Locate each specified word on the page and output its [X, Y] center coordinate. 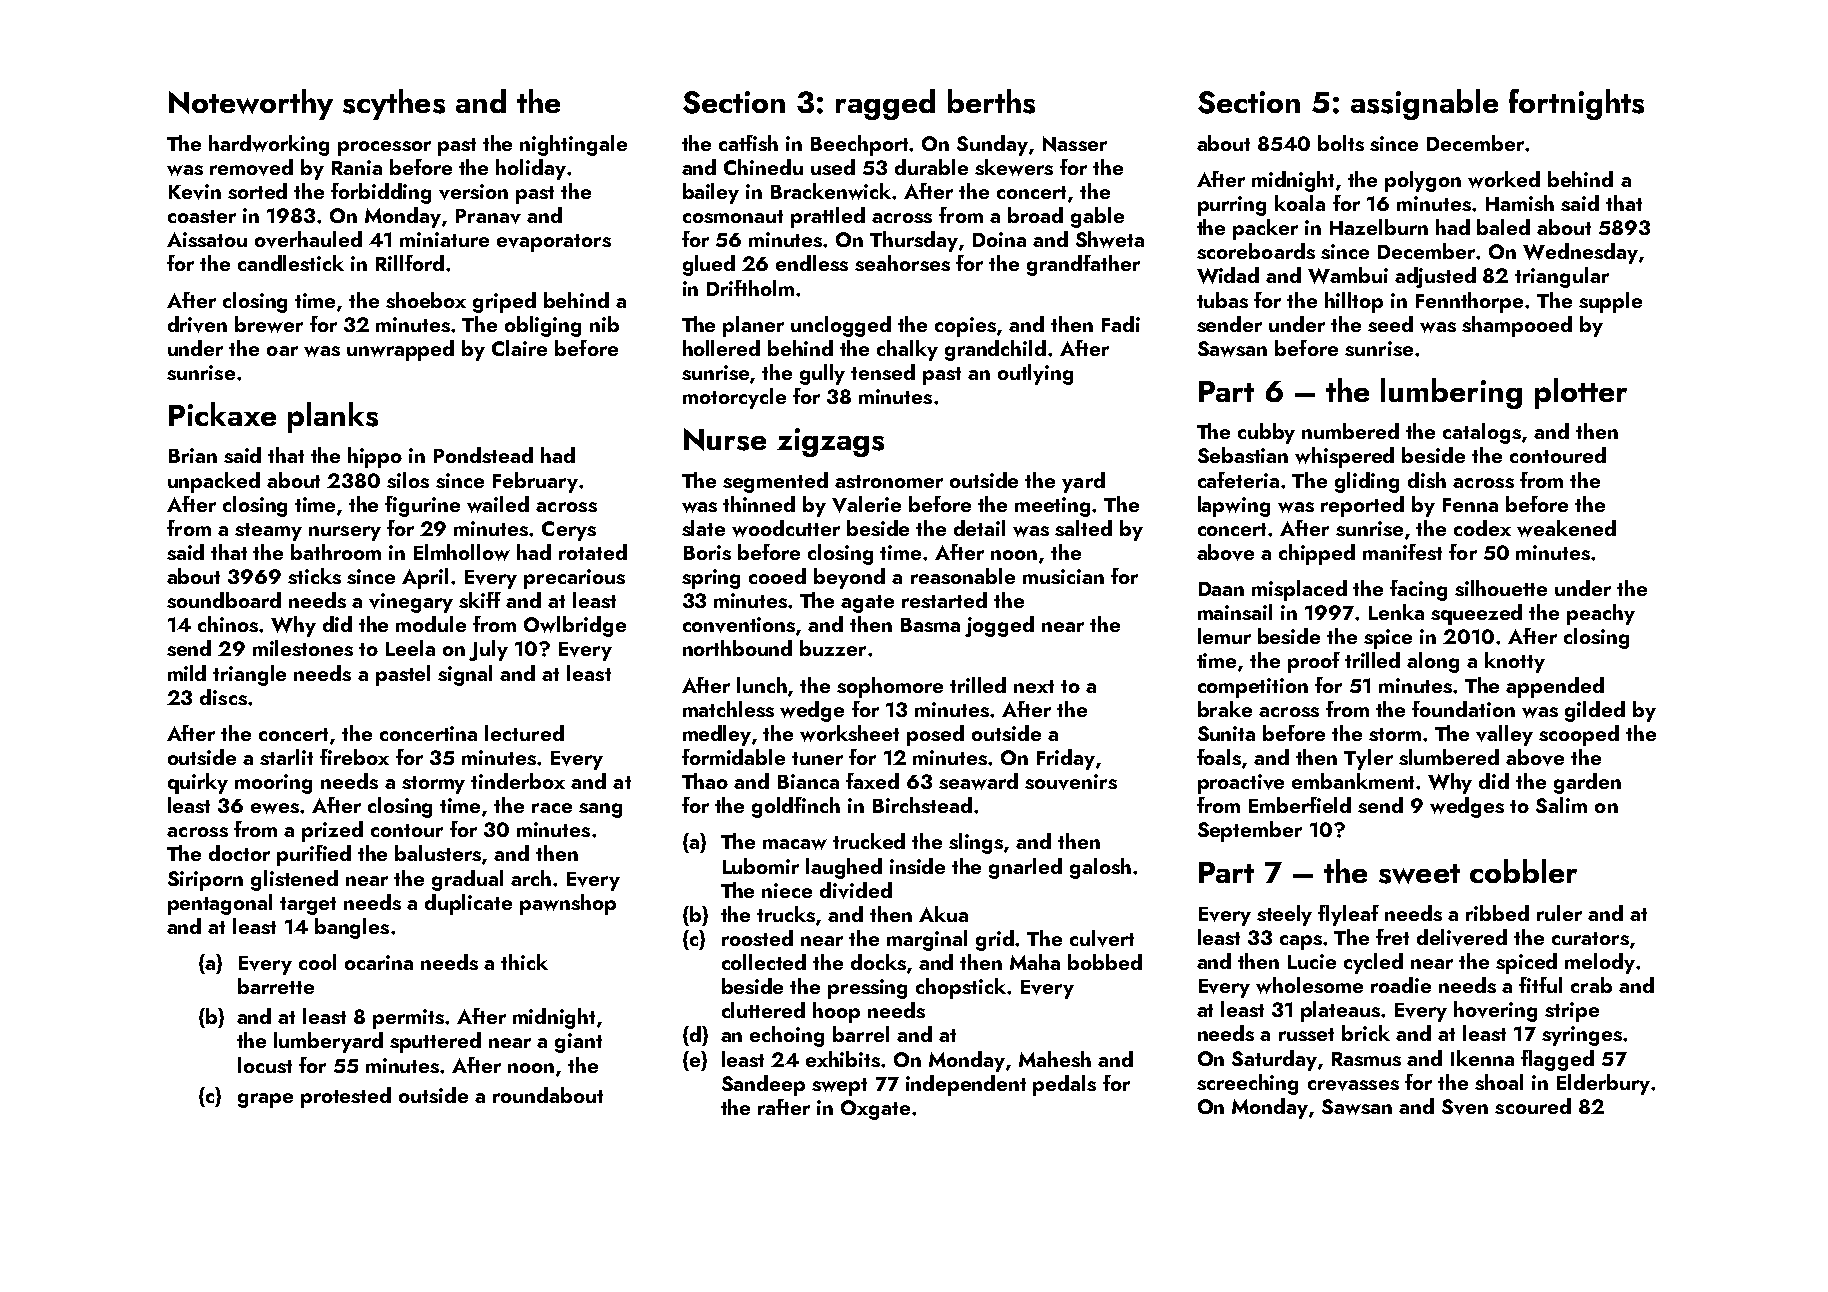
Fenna [1470, 505]
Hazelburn [1379, 227]
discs [223, 697]
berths [991, 101]
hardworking [269, 145]
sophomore [890, 687]
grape [265, 1100]
